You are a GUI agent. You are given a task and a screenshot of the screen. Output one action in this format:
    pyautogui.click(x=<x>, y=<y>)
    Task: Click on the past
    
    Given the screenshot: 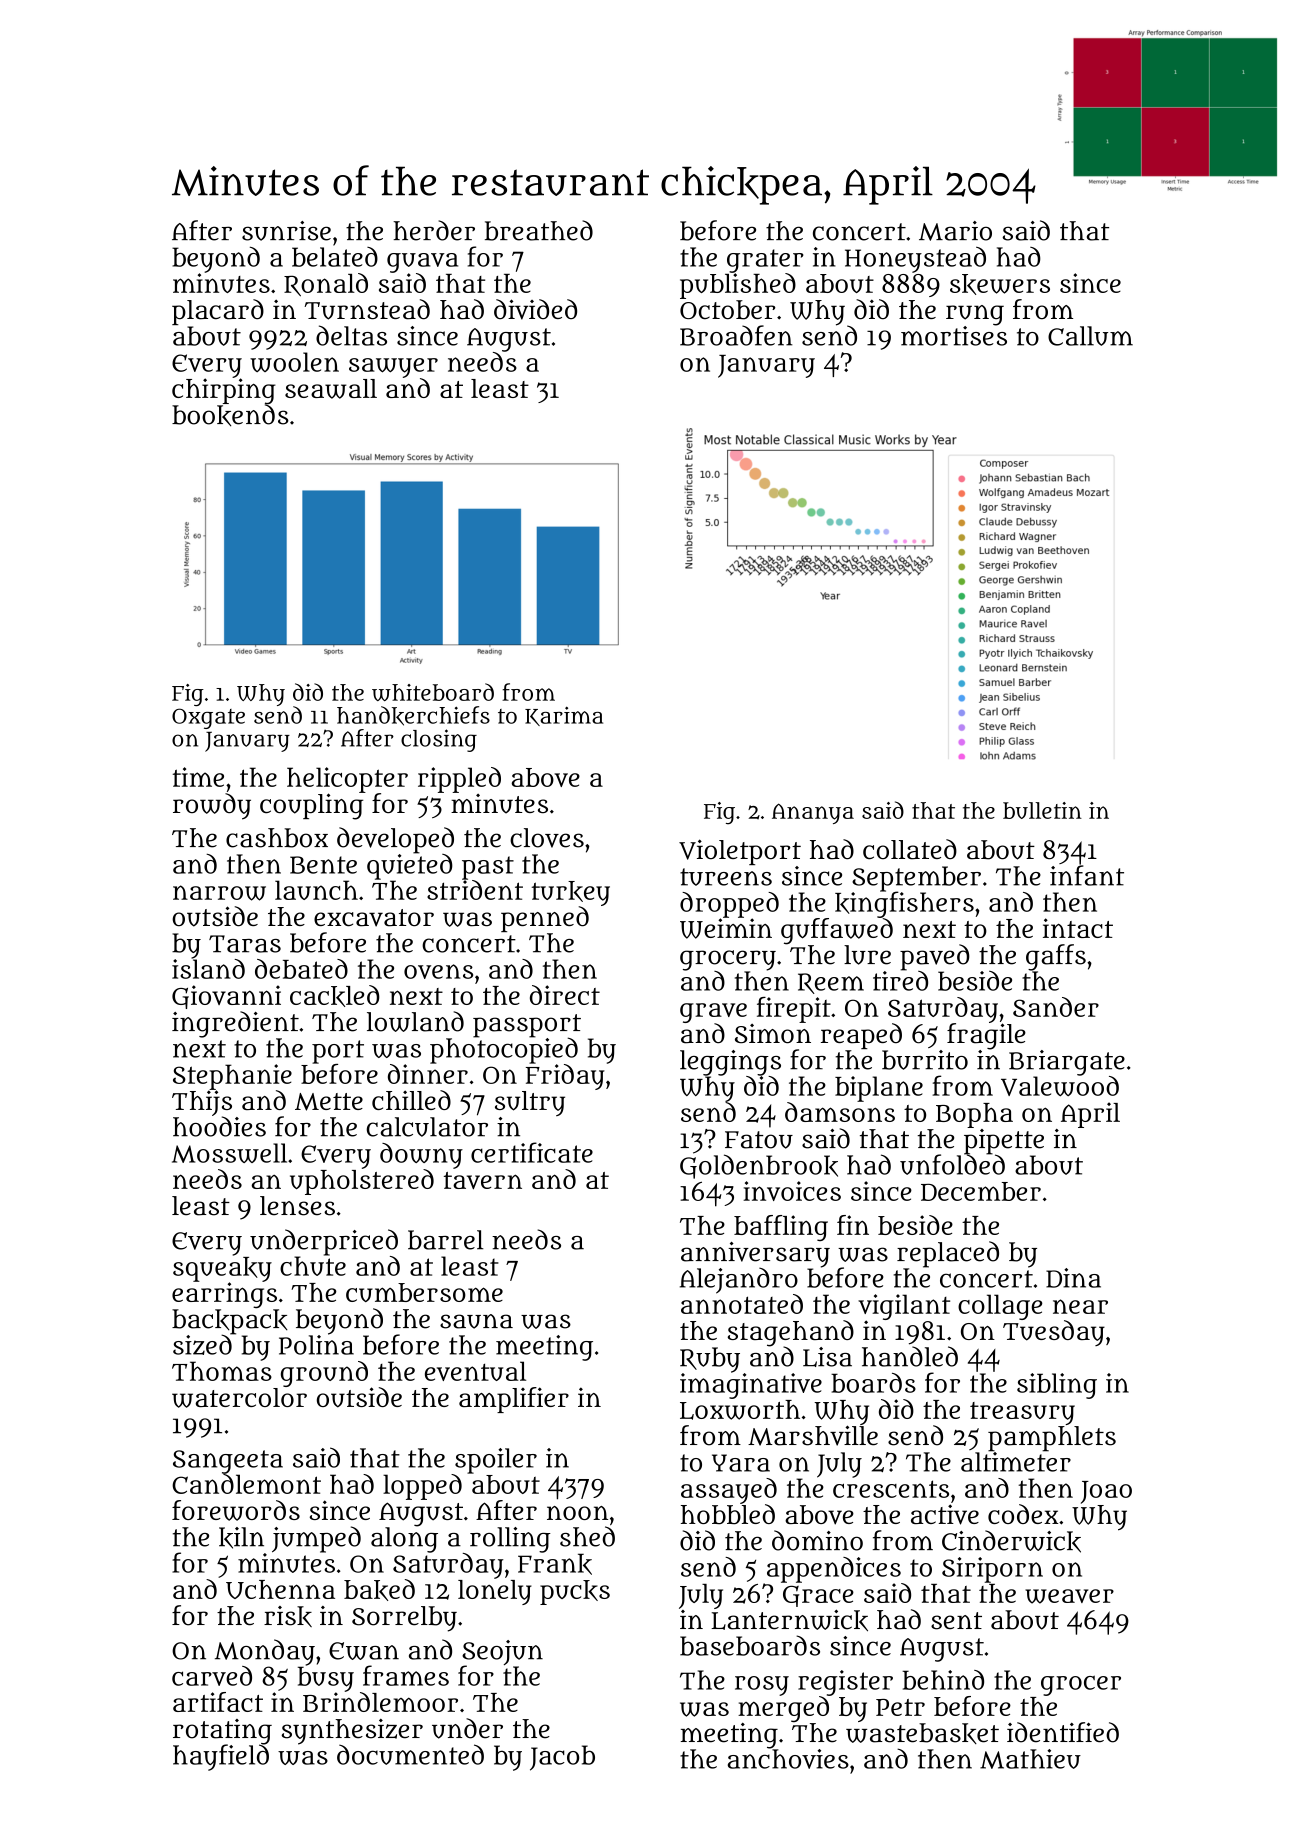 What is the action you would take?
    pyautogui.click(x=488, y=868)
